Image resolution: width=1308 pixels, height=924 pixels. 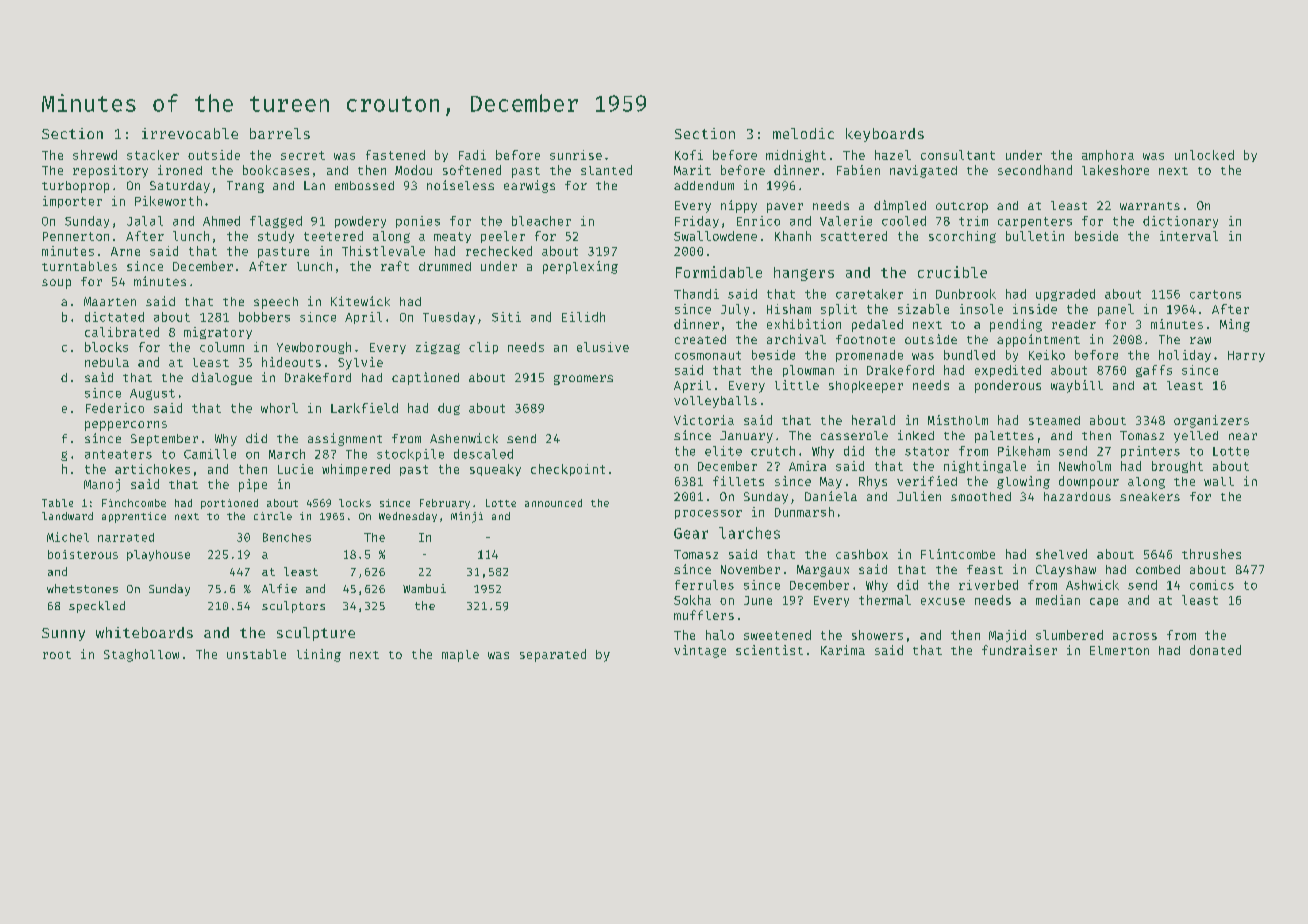 I want to click on Sunny, so click(x=63, y=634).
